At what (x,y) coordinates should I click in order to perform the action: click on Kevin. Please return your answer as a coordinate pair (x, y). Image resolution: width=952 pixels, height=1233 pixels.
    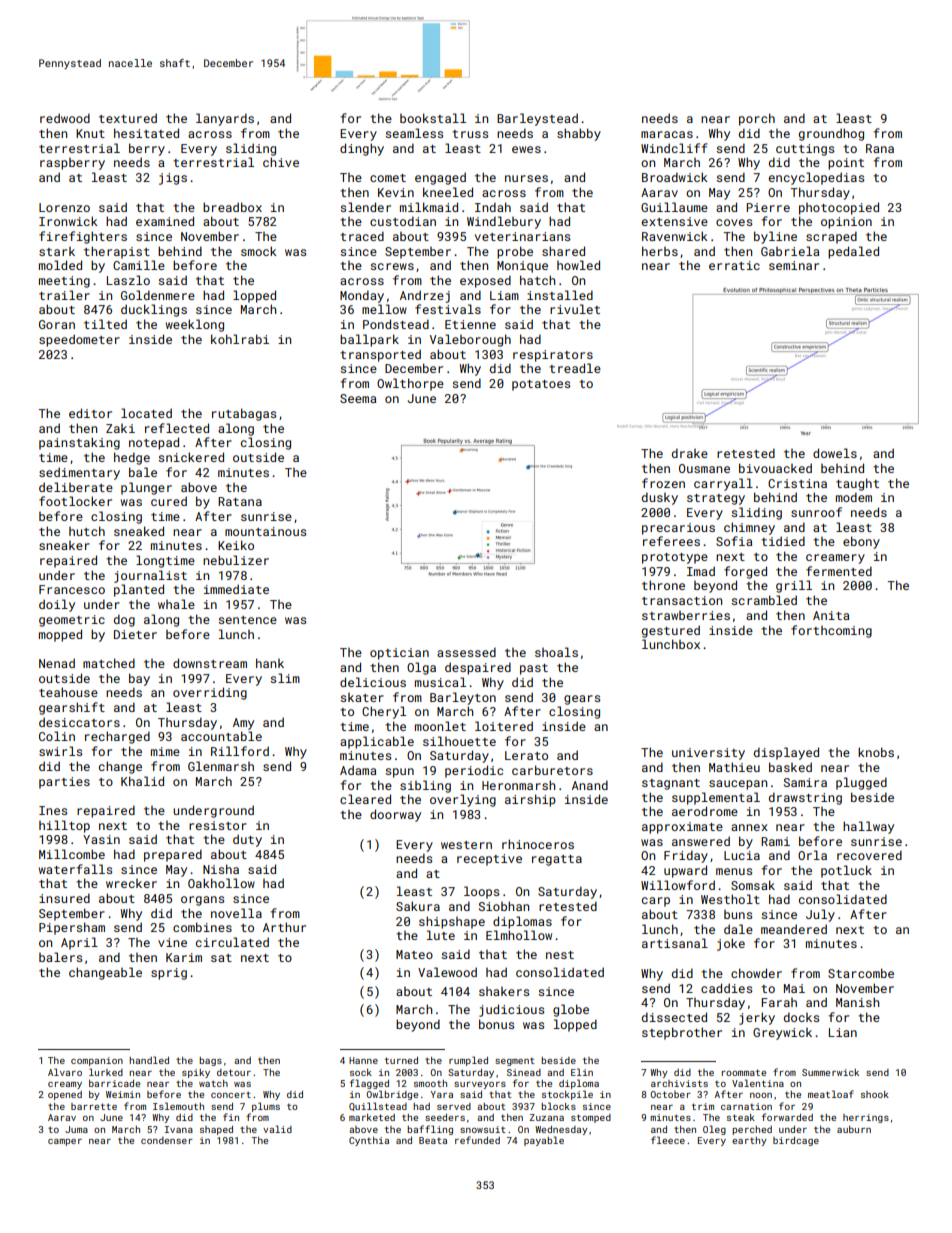
    Looking at the image, I should click on (396, 192).
